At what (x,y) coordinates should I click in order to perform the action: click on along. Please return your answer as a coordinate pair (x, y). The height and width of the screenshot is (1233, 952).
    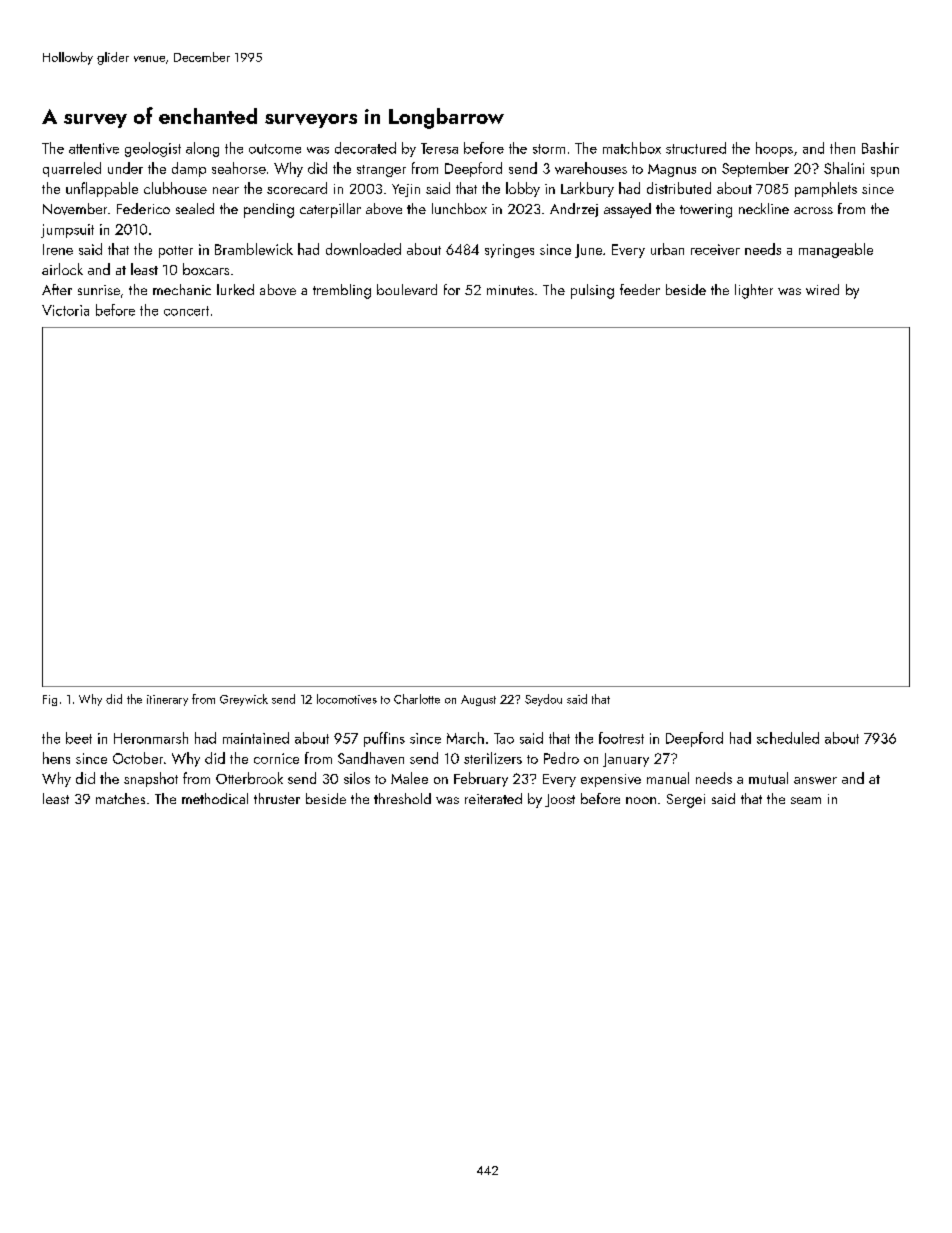
    Looking at the image, I should click on (202, 149).
